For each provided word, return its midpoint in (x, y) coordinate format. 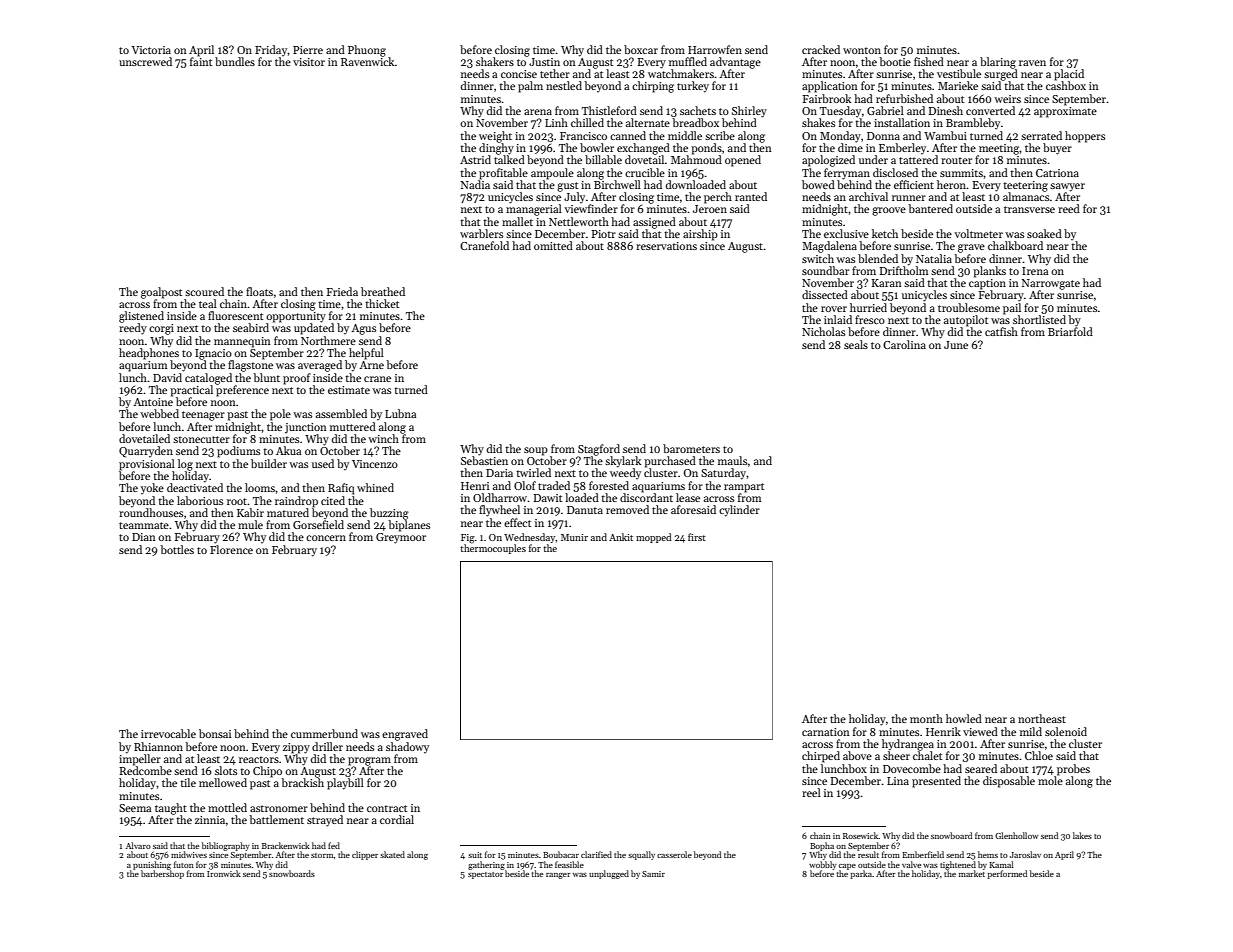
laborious (200, 500)
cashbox (1066, 85)
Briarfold (1070, 331)
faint (201, 61)
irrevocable (168, 733)
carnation (826, 732)
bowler (597, 147)
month (926, 718)
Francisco (583, 136)
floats (259, 291)
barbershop (162, 874)
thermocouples (493, 549)
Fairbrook (827, 98)
